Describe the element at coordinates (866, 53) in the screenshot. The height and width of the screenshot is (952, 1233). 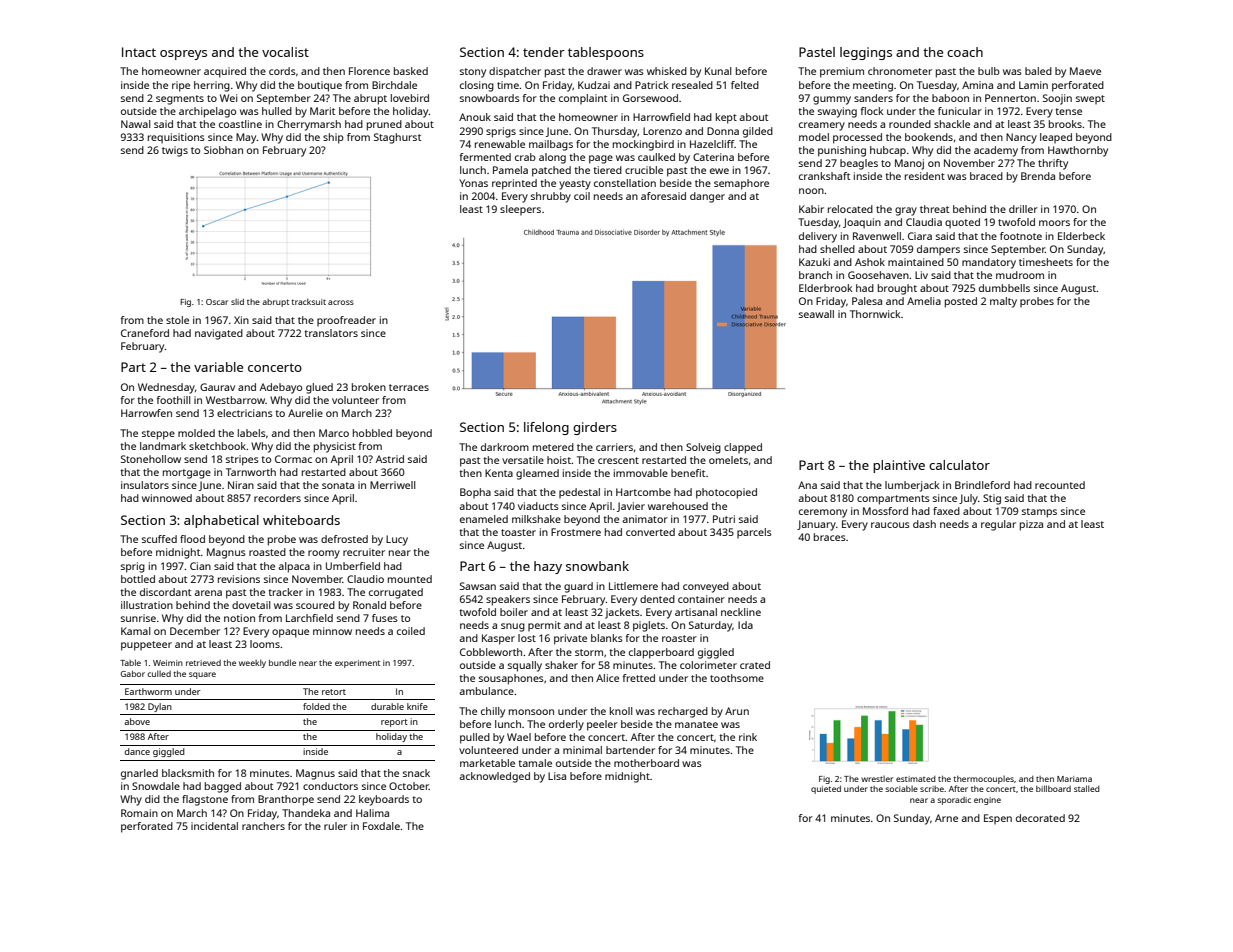
I see `leggings` at that location.
